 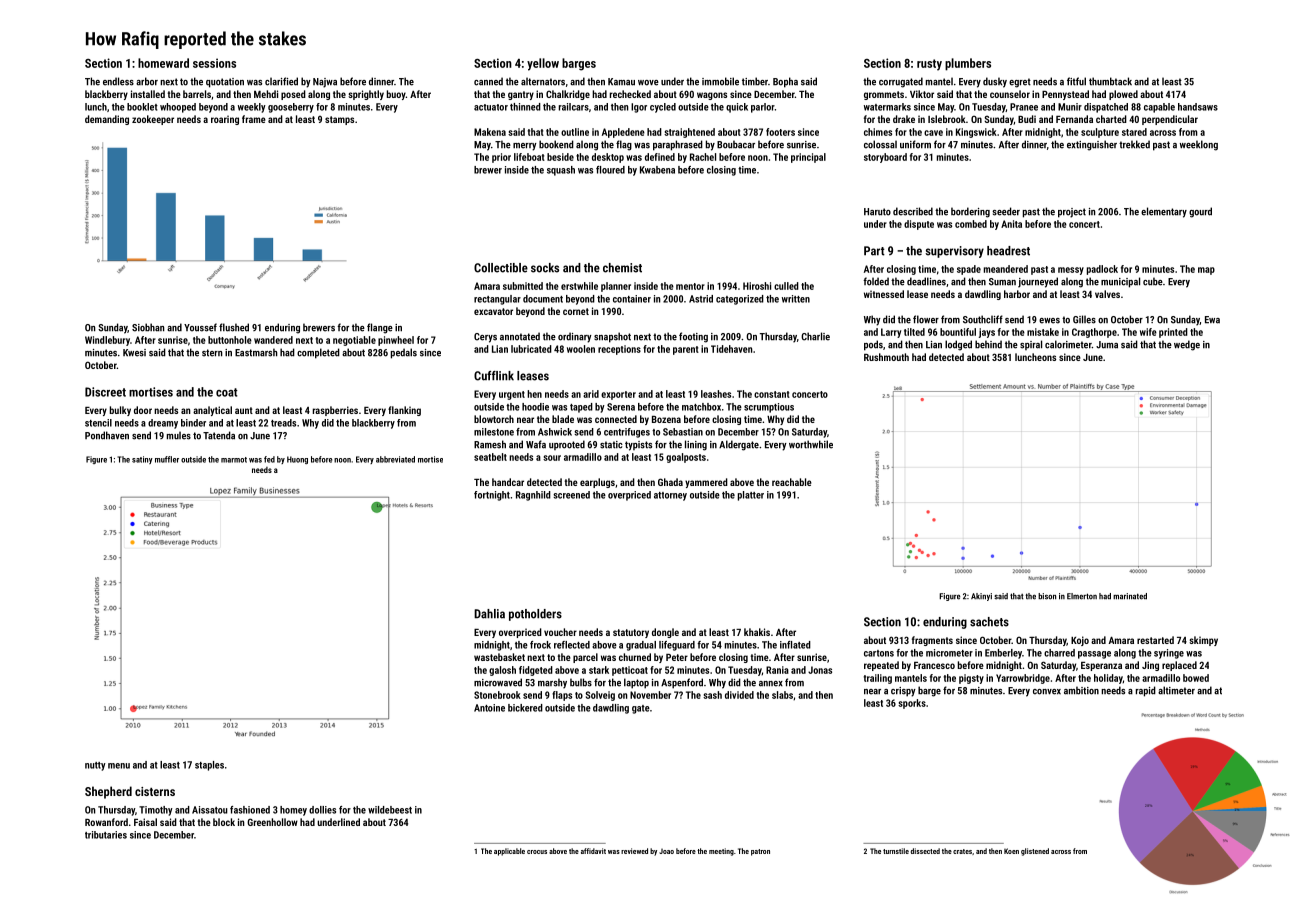 I want to click on raspberries, so click(x=335, y=411).
